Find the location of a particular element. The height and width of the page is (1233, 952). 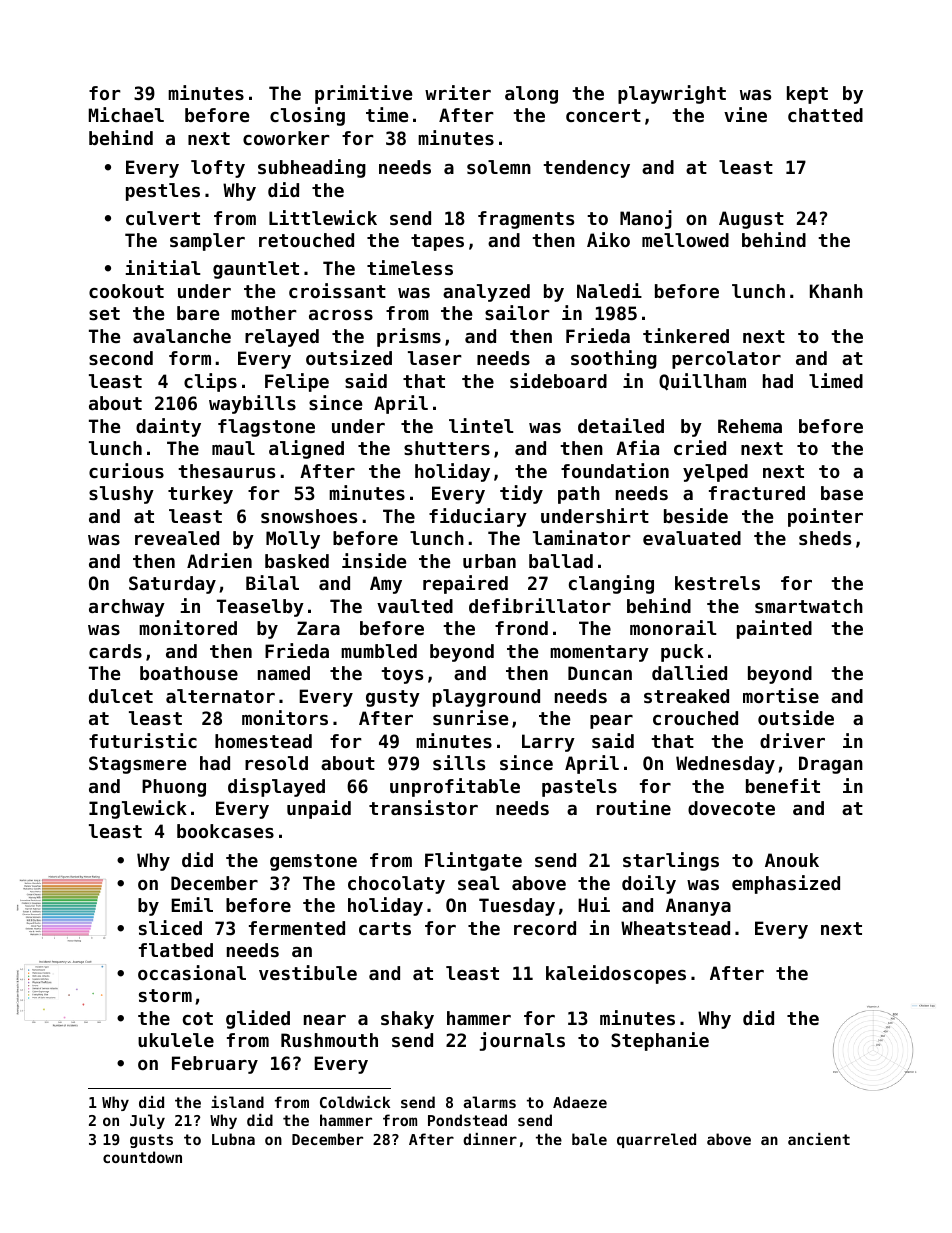

fractured is located at coordinates (757, 493).
